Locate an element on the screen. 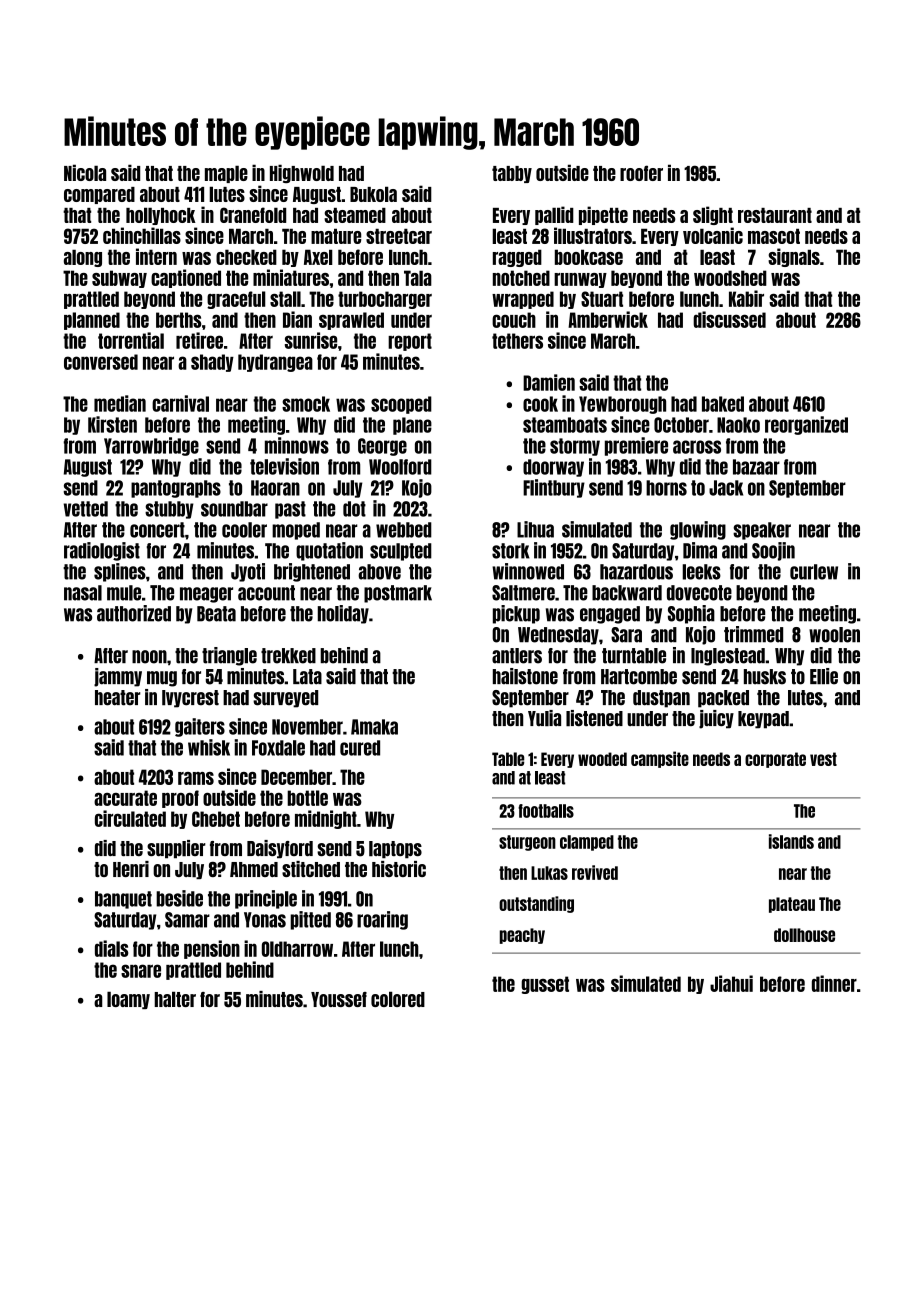  tabby is located at coordinates (512, 174).
